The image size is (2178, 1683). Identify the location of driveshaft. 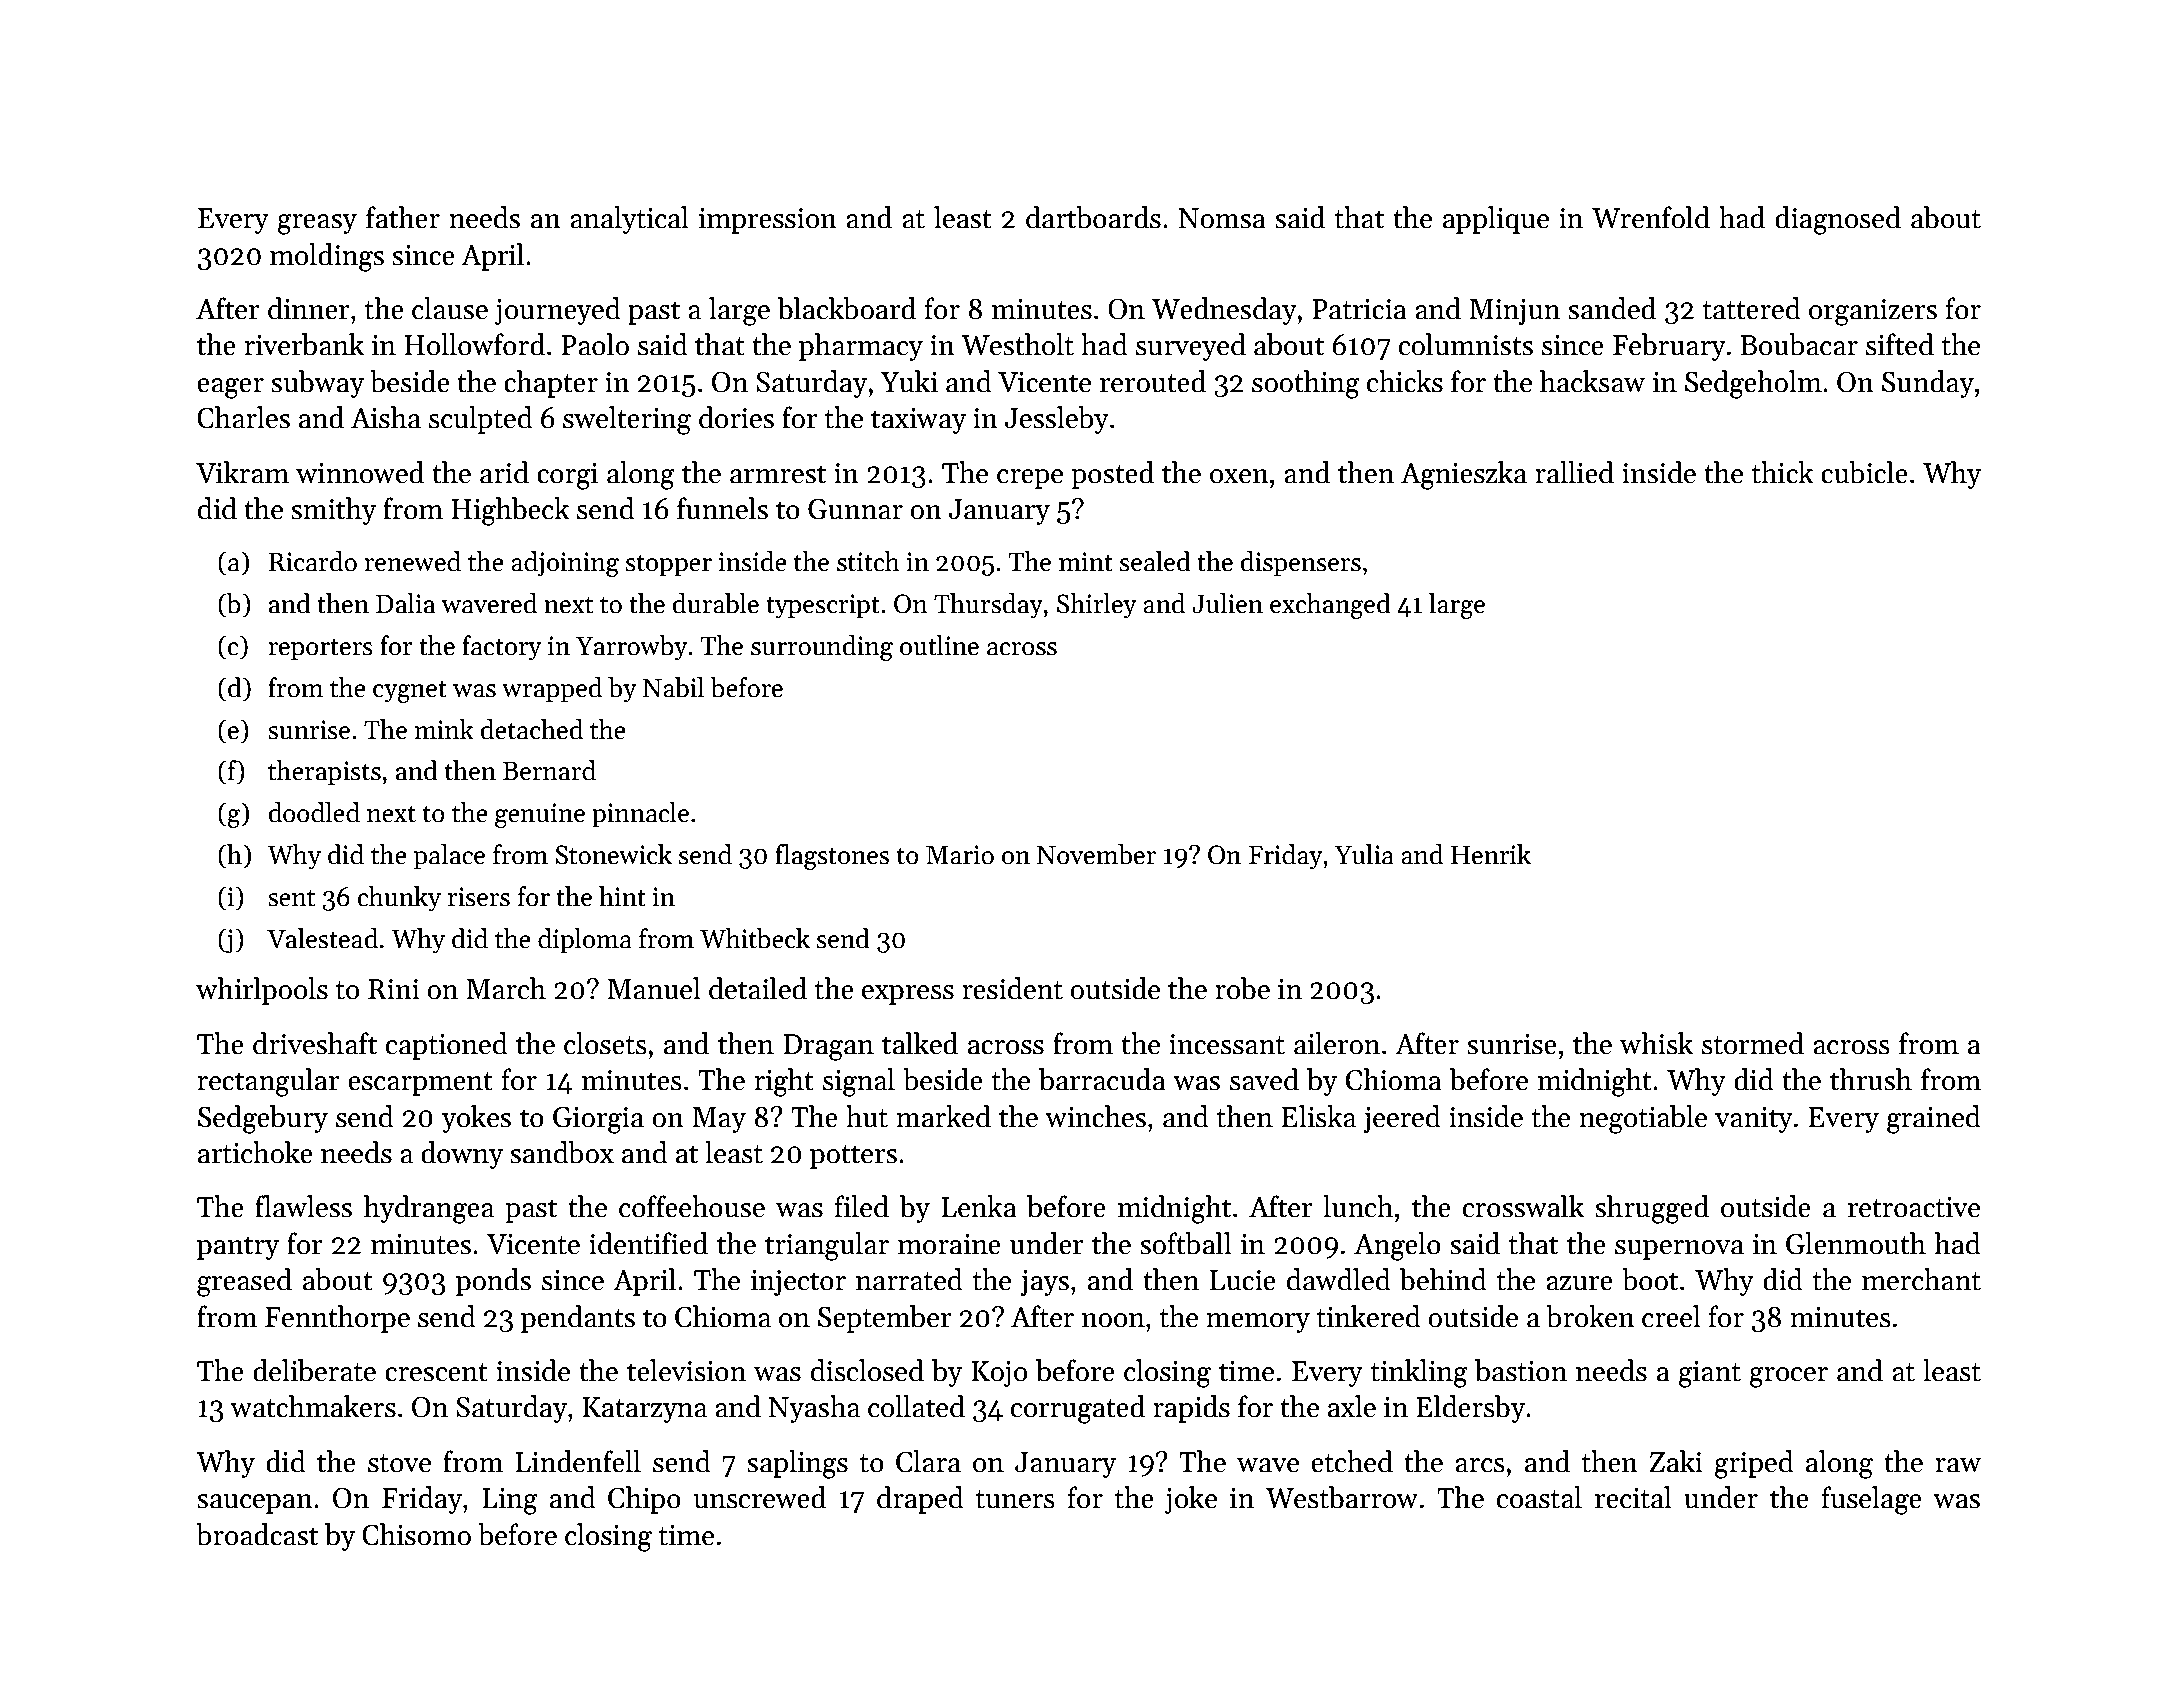
(315, 1043).
